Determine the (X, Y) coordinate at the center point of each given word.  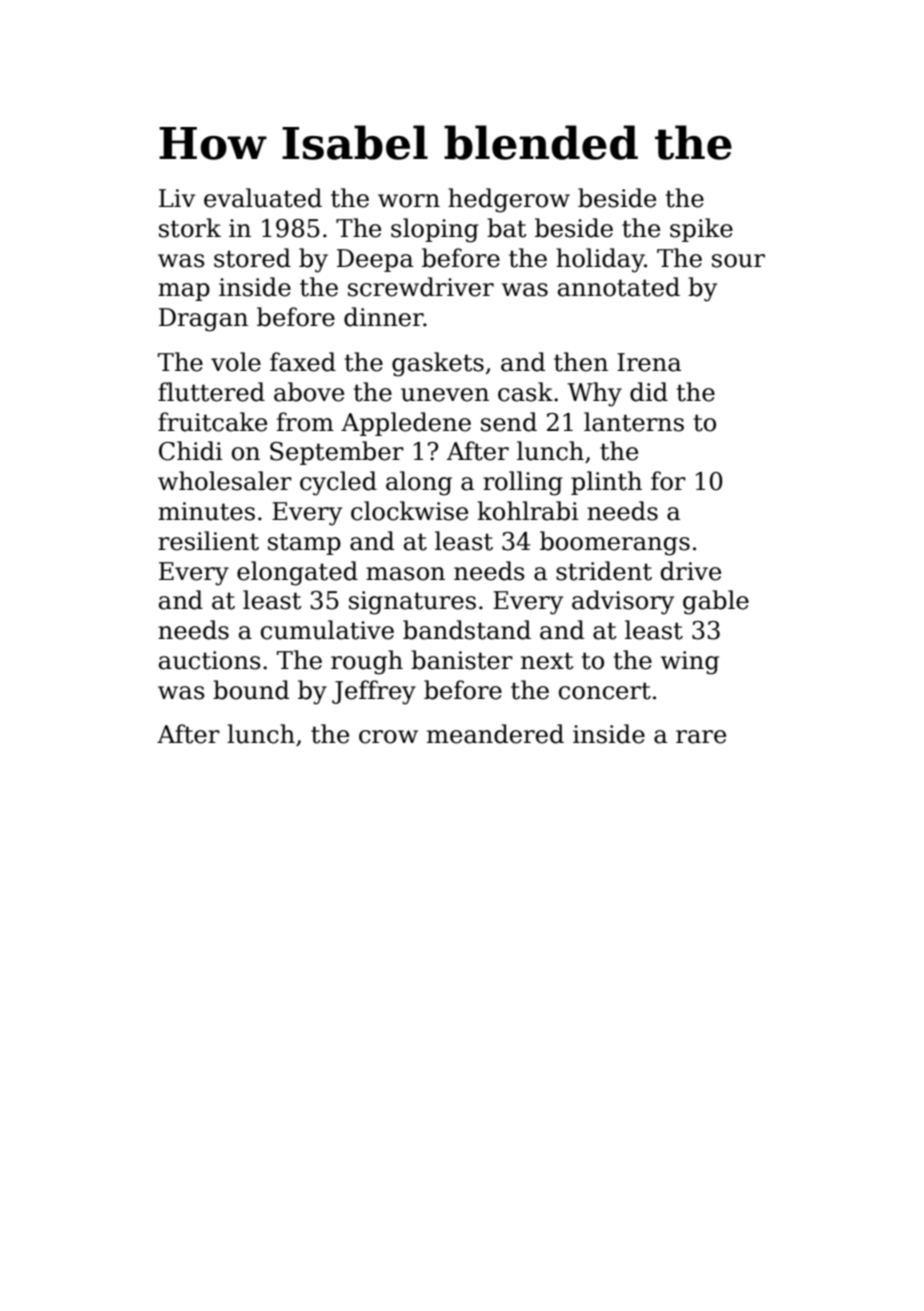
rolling (523, 483)
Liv (177, 198)
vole (236, 362)
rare (701, 737)
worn (409, 201)
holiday (600, 260)
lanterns (634, 422)
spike (701, 230)
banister (462, 660)
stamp (304, 544)
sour (738, 261)
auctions (210, 660)
